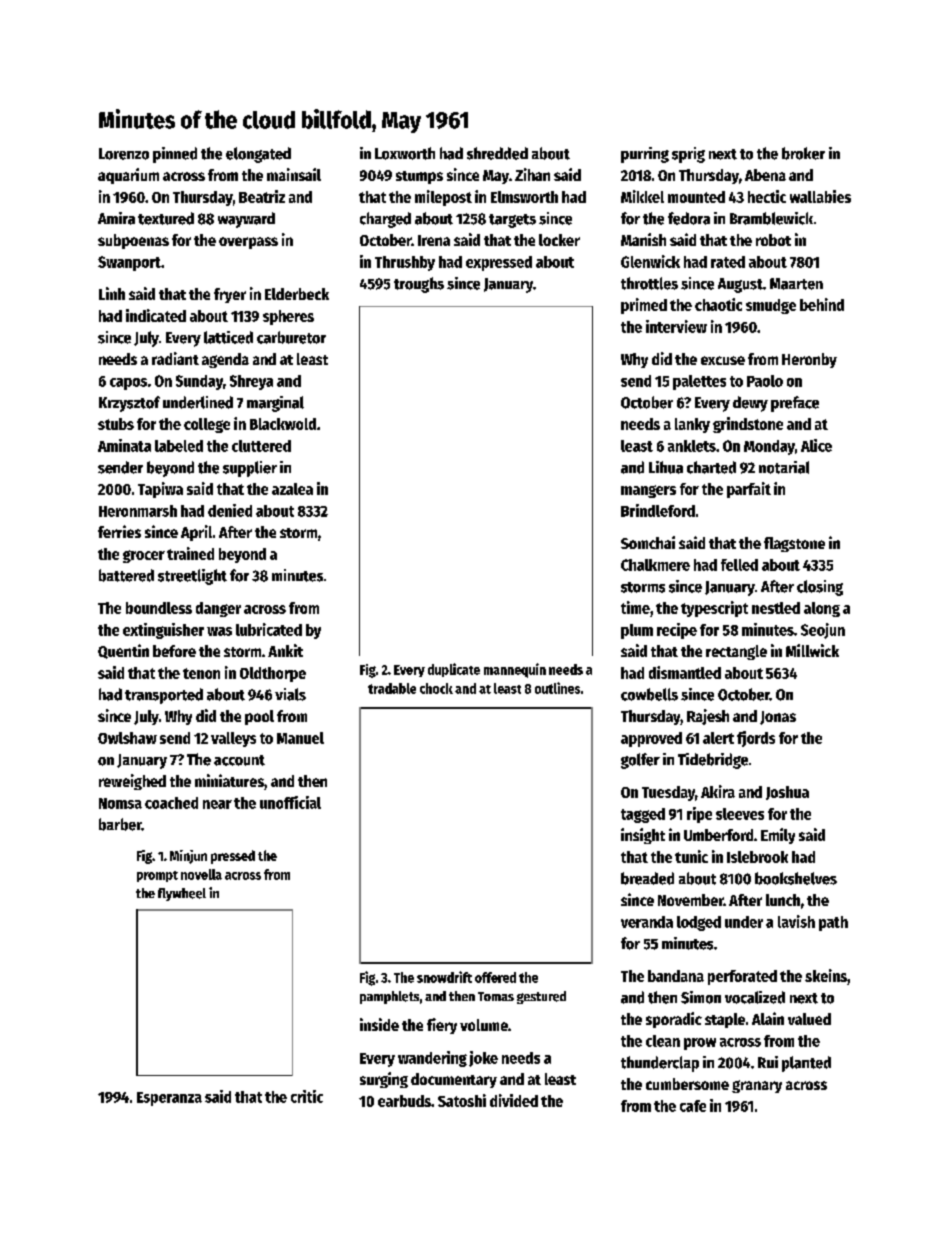 The width and height of the screenshot is (952, 1233). I want to click on primed, so click(644, 306).
